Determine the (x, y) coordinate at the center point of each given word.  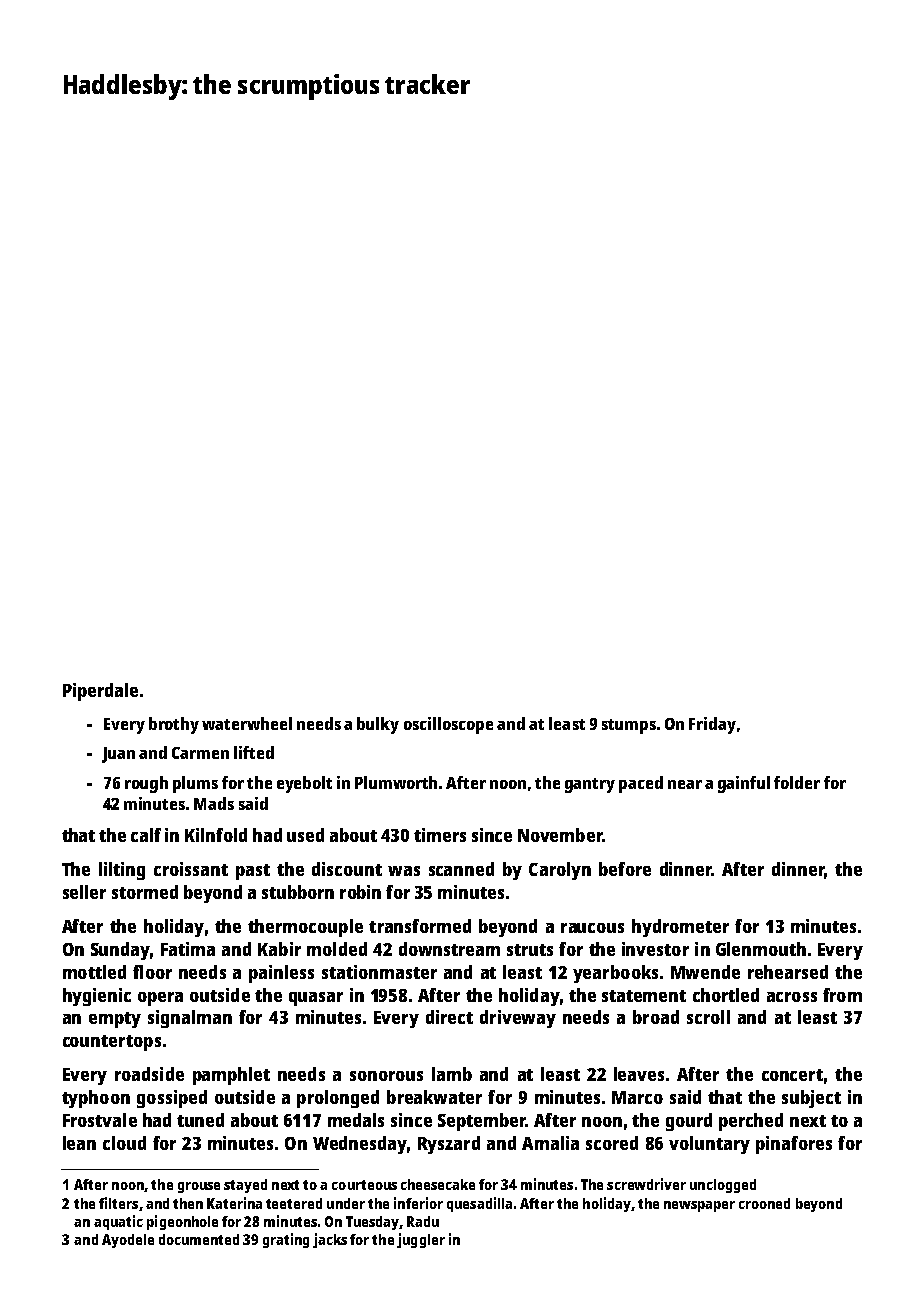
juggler (421, 1240)
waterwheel (247, 723)
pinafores (794, 1145)
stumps (629, 726)
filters (118, 1203)
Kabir (279, 949)
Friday (712, 725)
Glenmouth (761, 949)
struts (530, 950)
